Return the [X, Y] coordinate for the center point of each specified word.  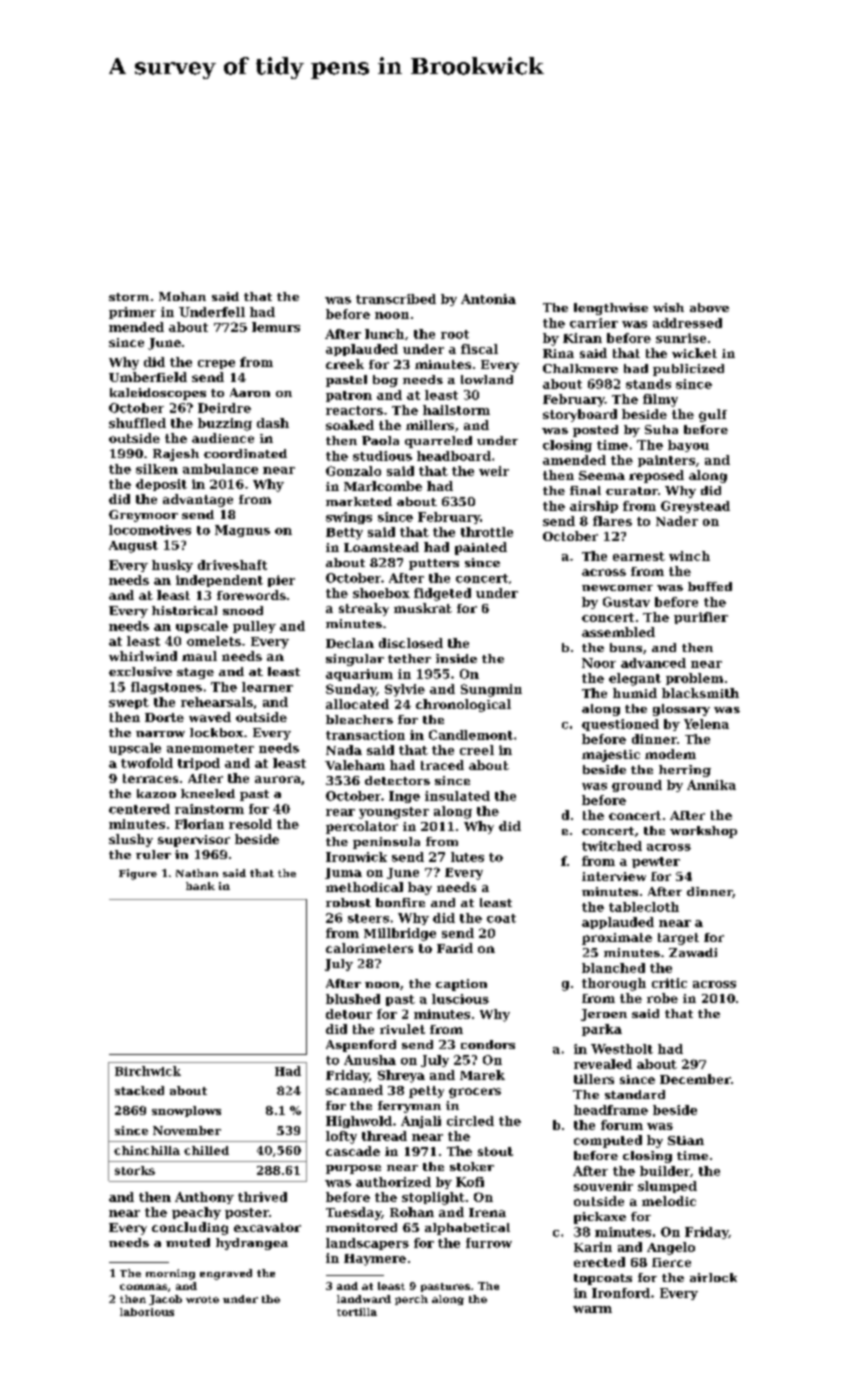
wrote [202, 1299]
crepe [216, 364]
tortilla [357, 1312]
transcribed [396, 299]
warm [592, 1309]
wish [668, 307]
